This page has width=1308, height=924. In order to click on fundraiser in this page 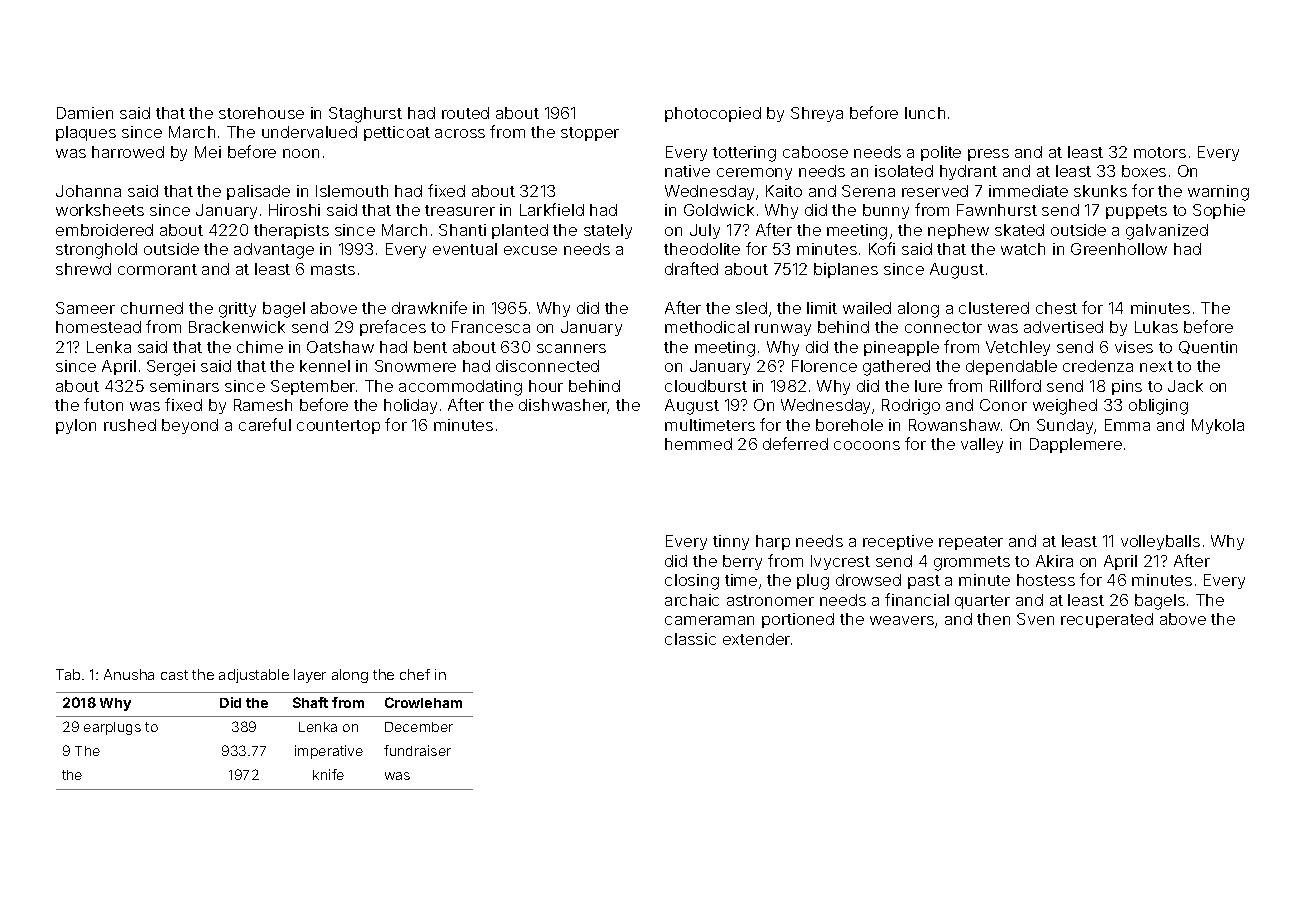, I will do `click(417, 750)`.
